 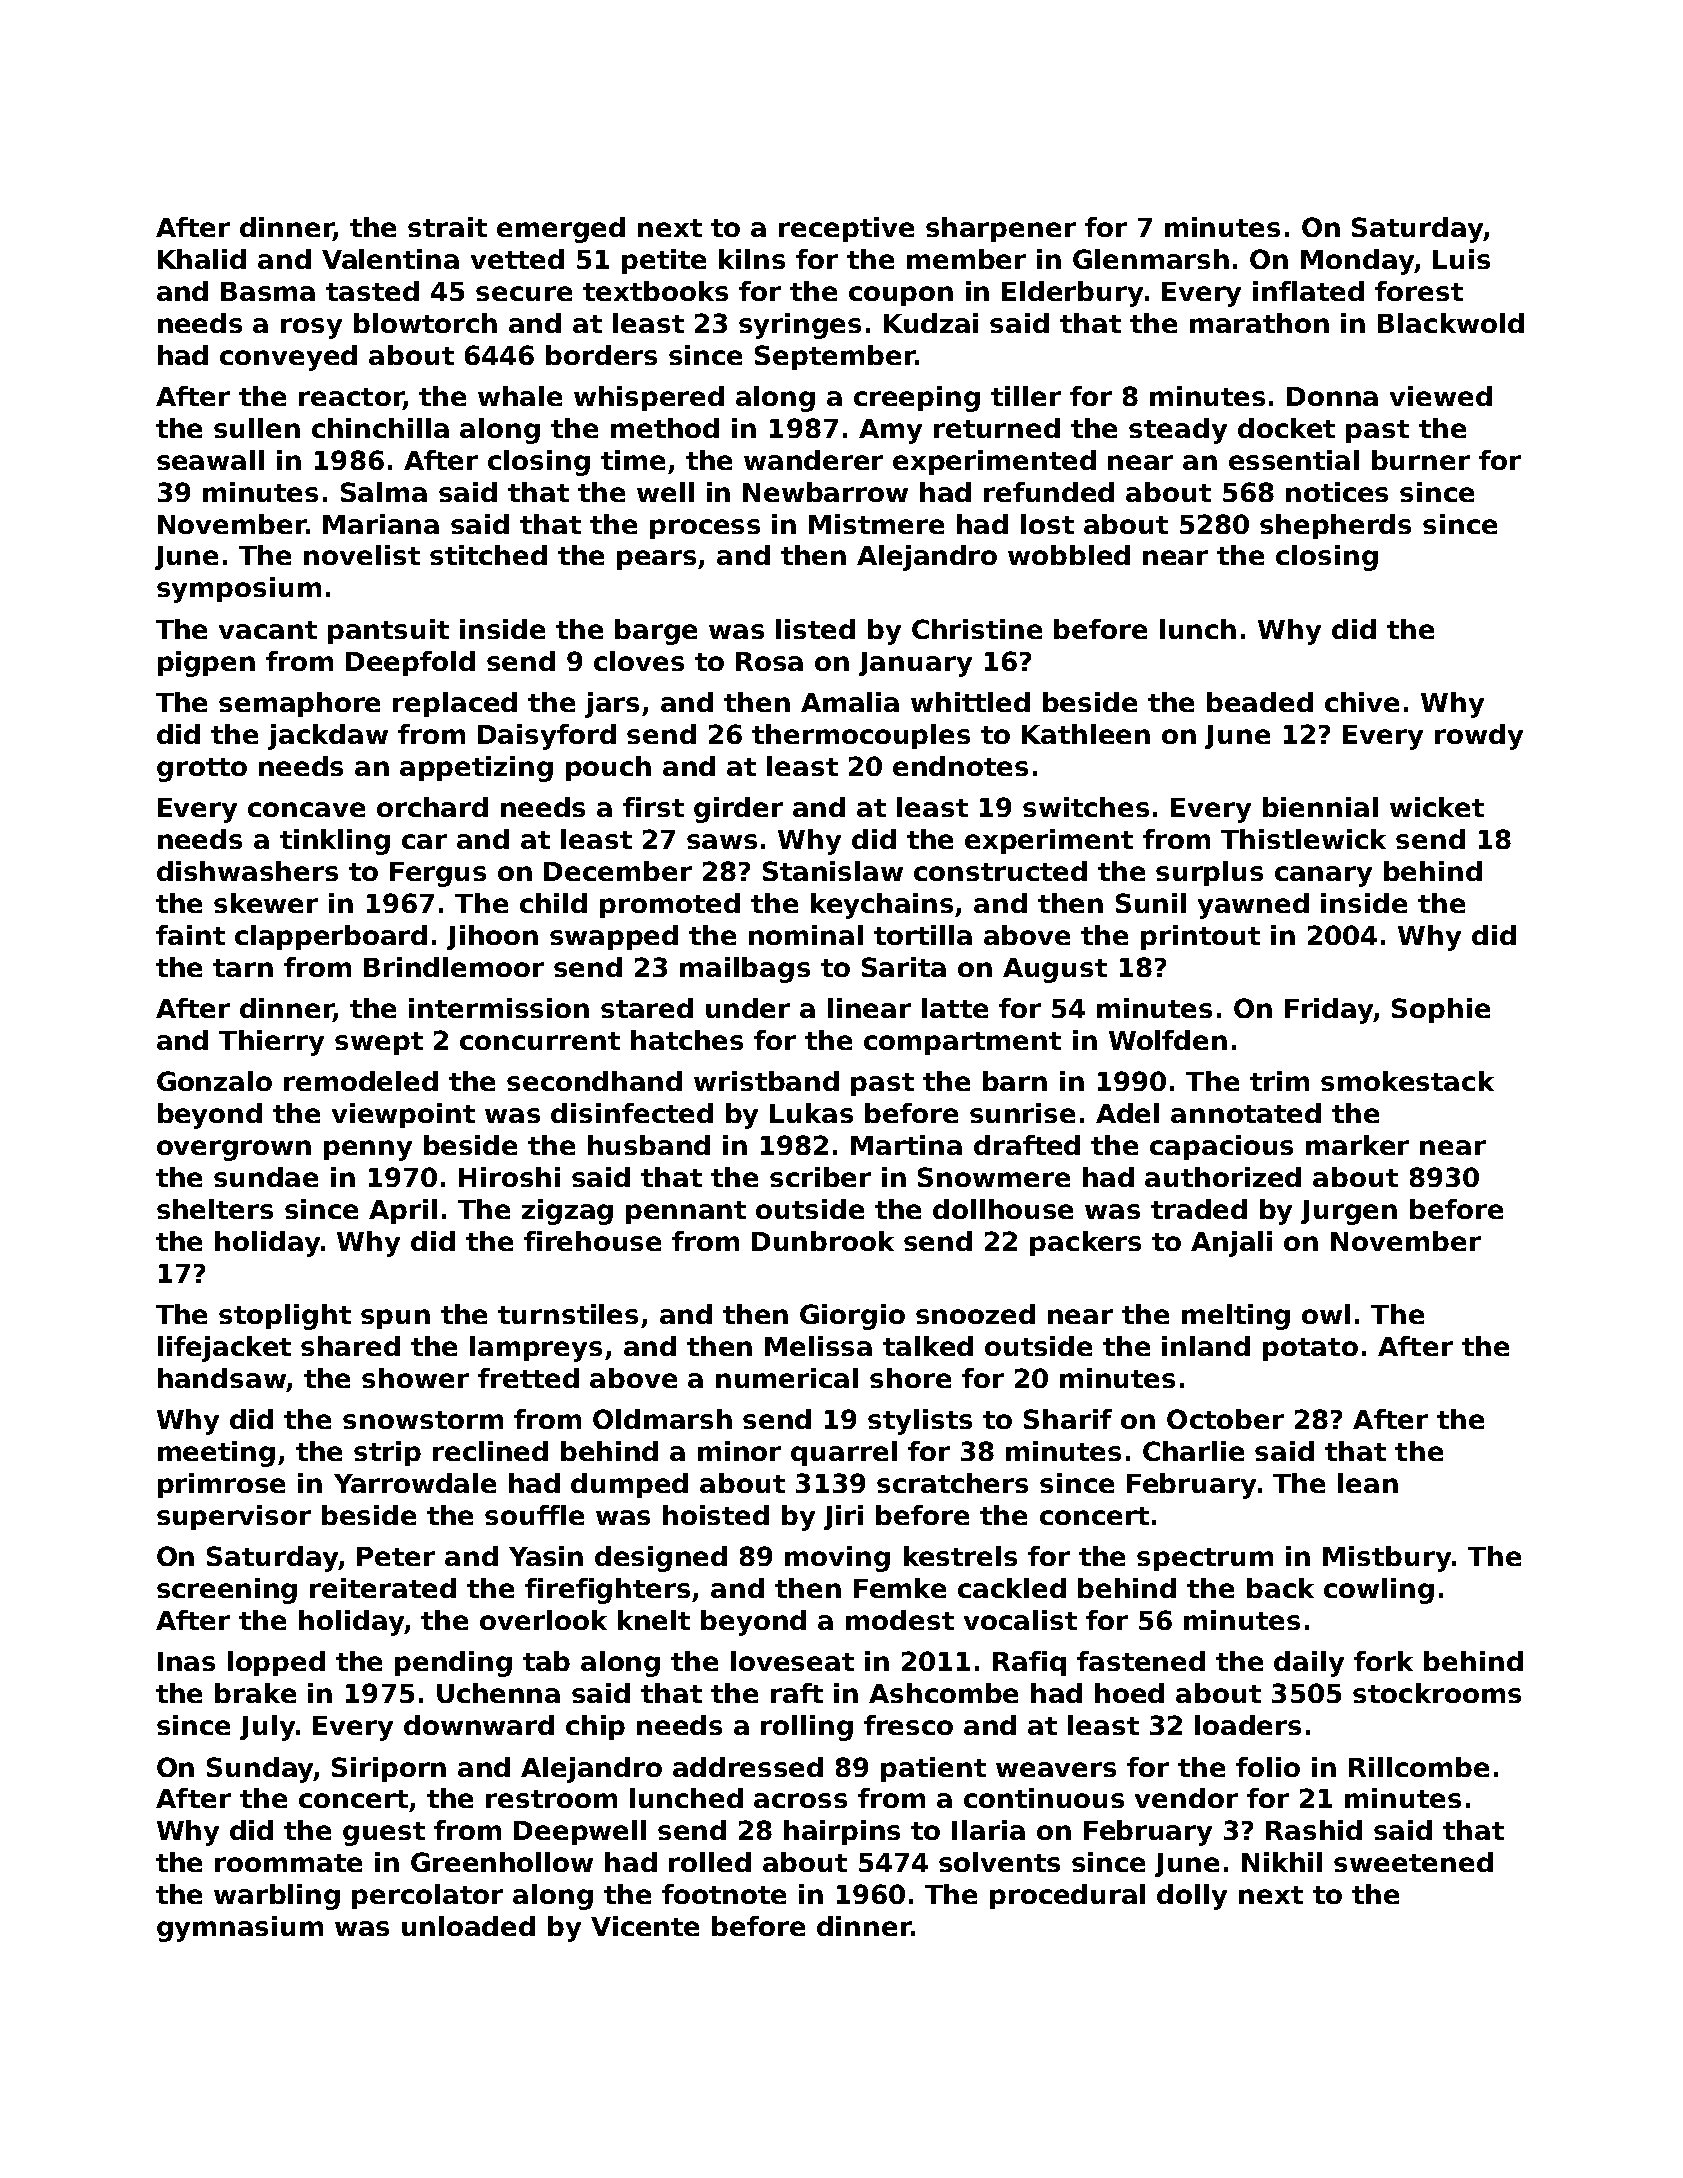 What do you see at coordinates (952, 1483) in the page?
I see `scratchers` at bounding box center [952, 1483].
